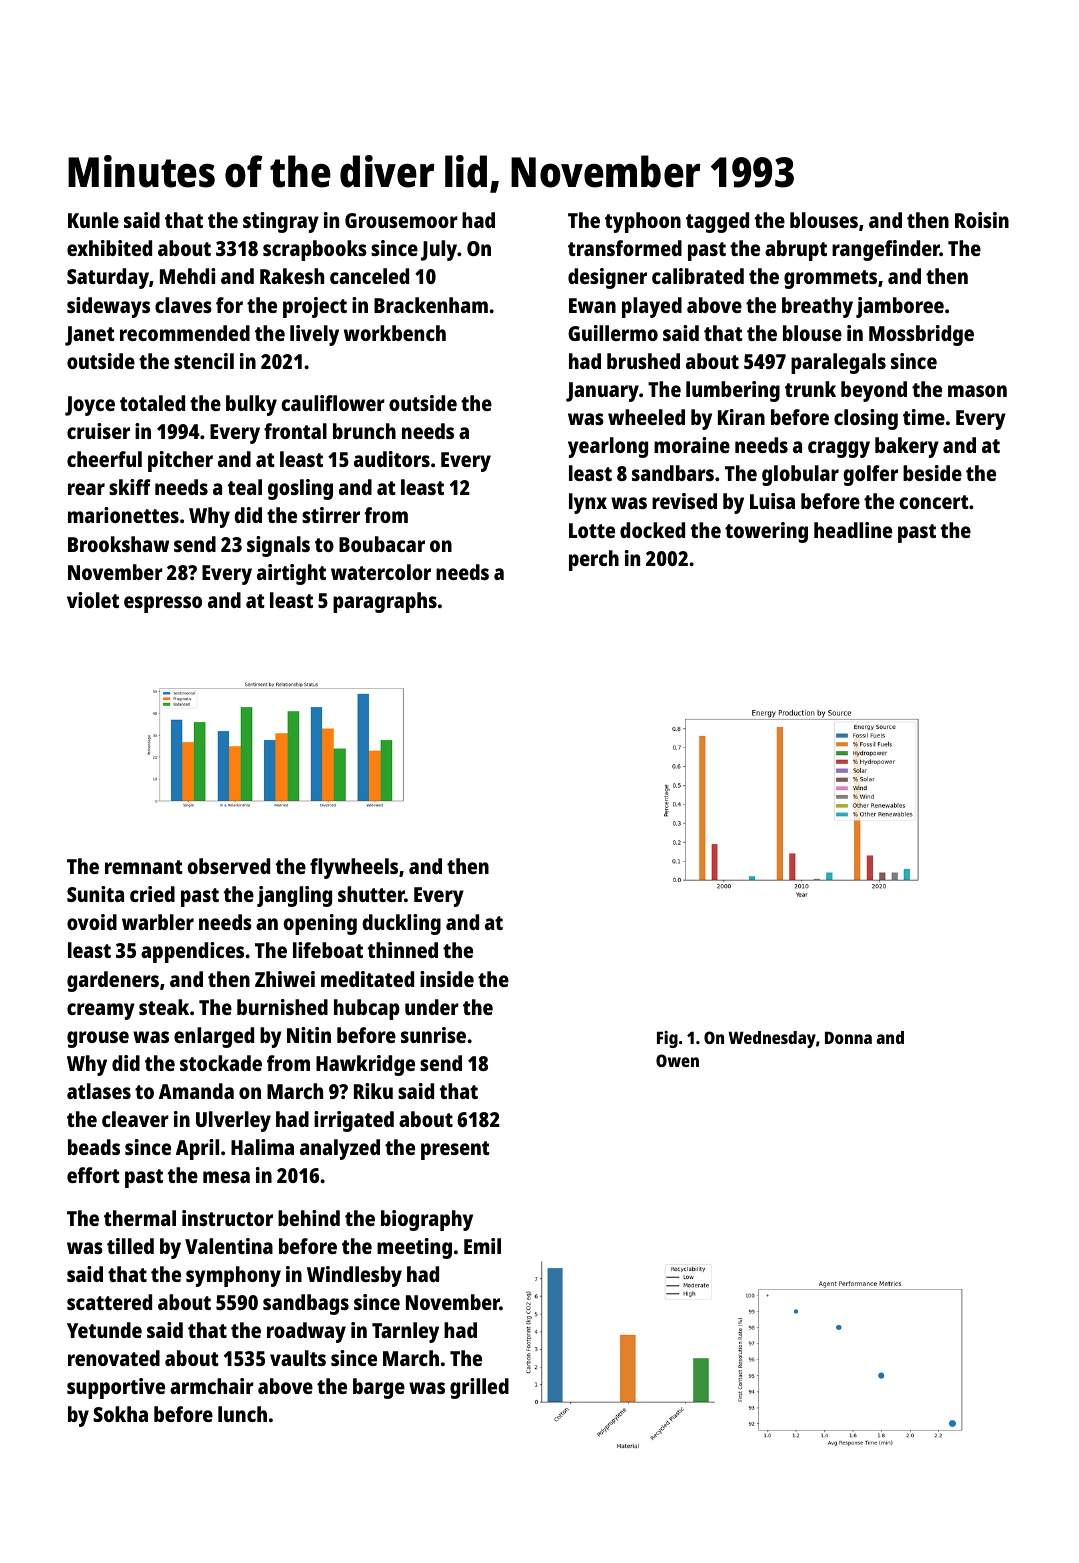  I want to click on sideways, so click(108, 307).
